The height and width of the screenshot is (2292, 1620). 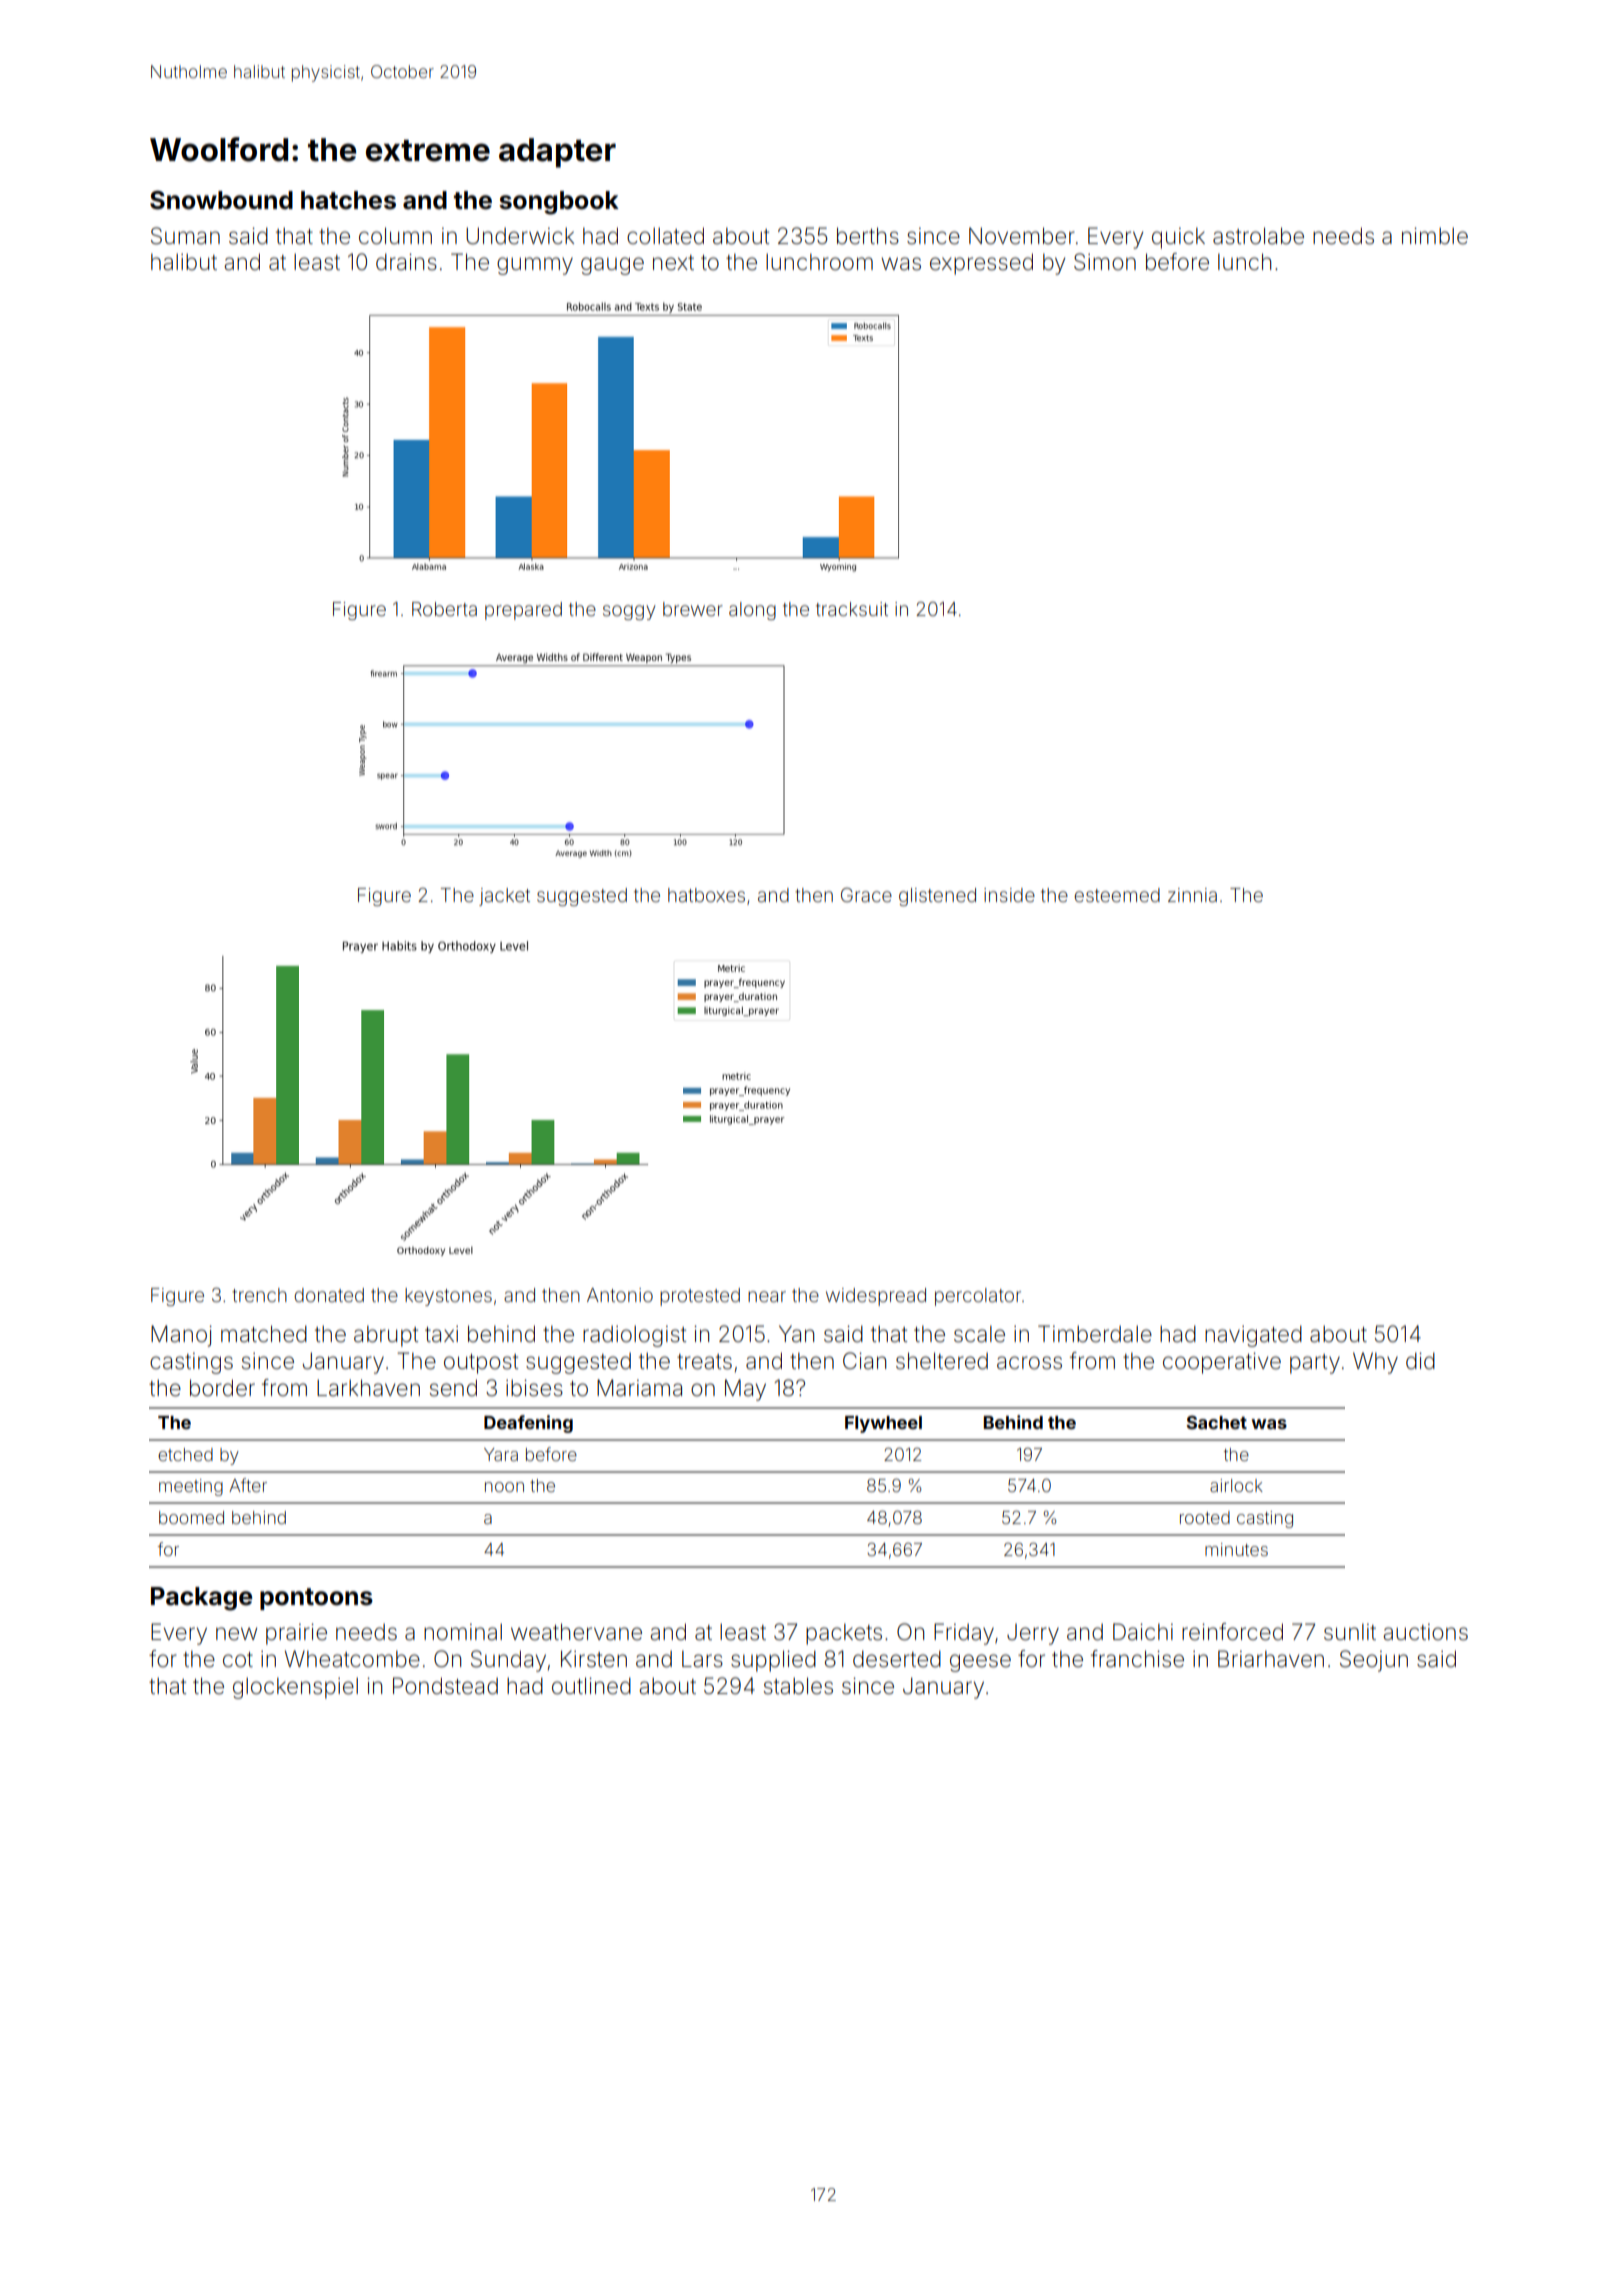 I want to click on jacket, so click(x=504, y=897).
